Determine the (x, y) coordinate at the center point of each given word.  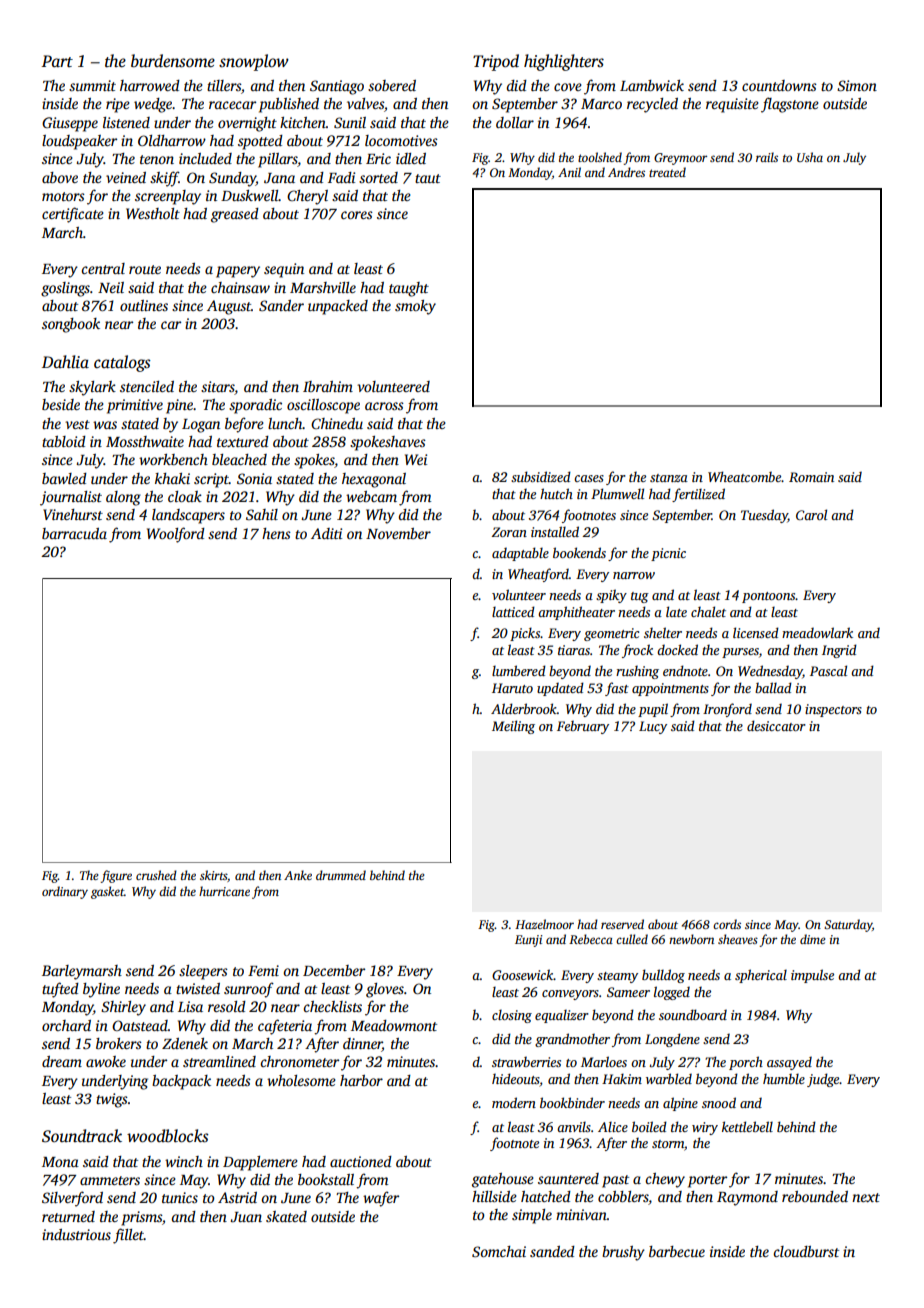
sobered (392, 85)
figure (116, 876)
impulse (812, 976)
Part (57, 61)
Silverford (72, 1199)
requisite (732, 105)
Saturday (848, 925)
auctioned (361, 1161)
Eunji (529, 941)
